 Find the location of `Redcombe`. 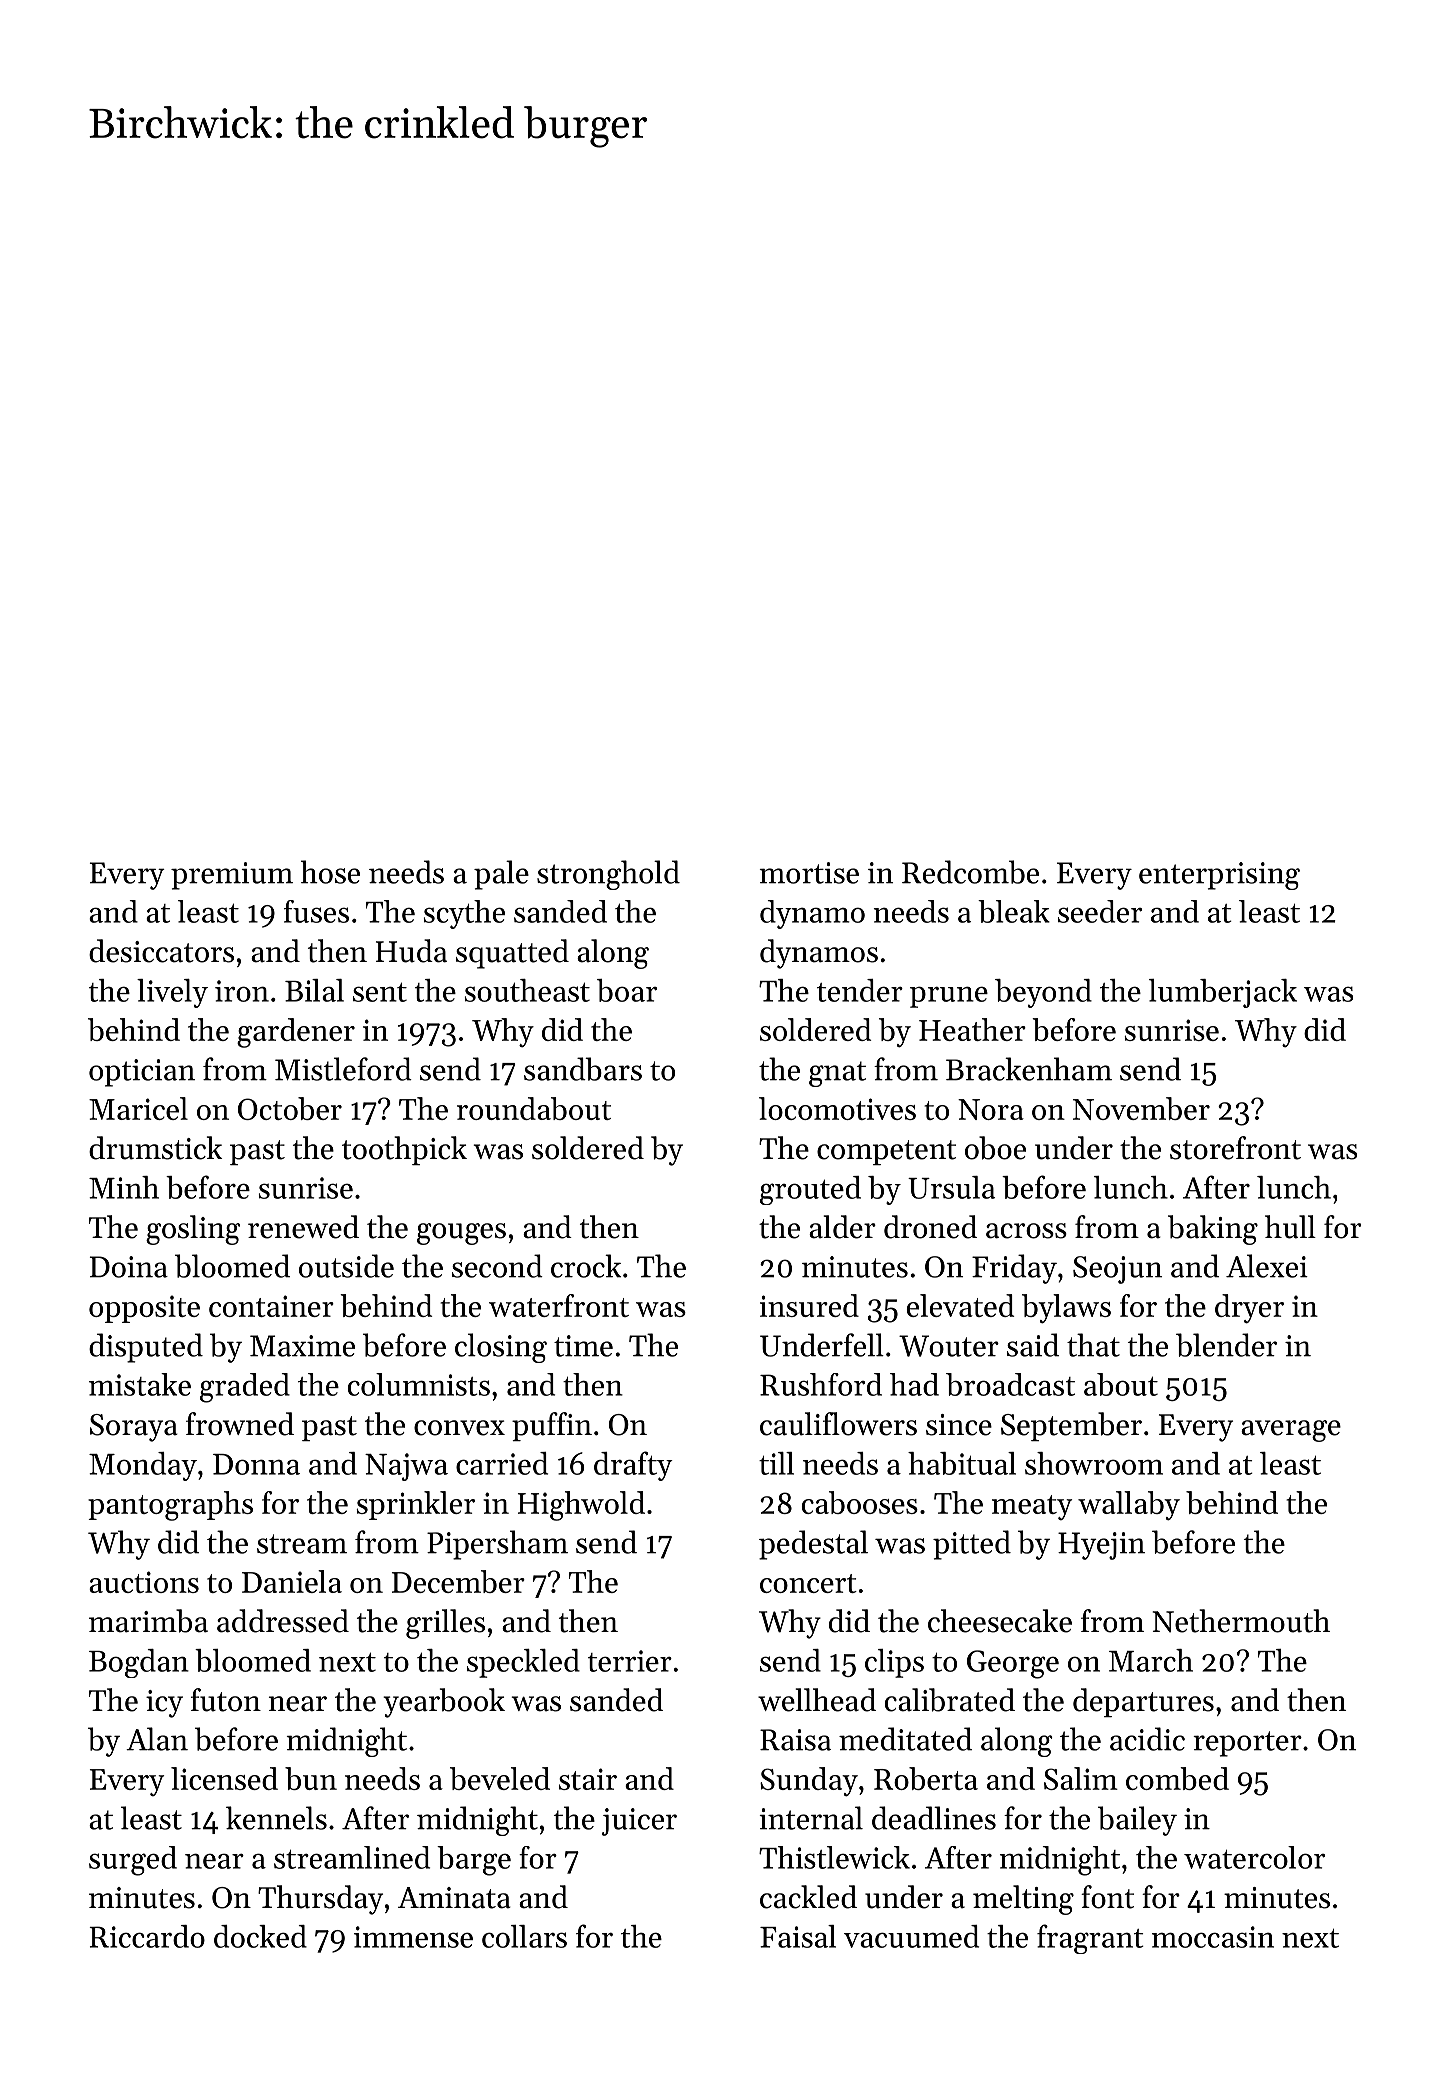

Redcombe is located at coordinates (970, 872).
